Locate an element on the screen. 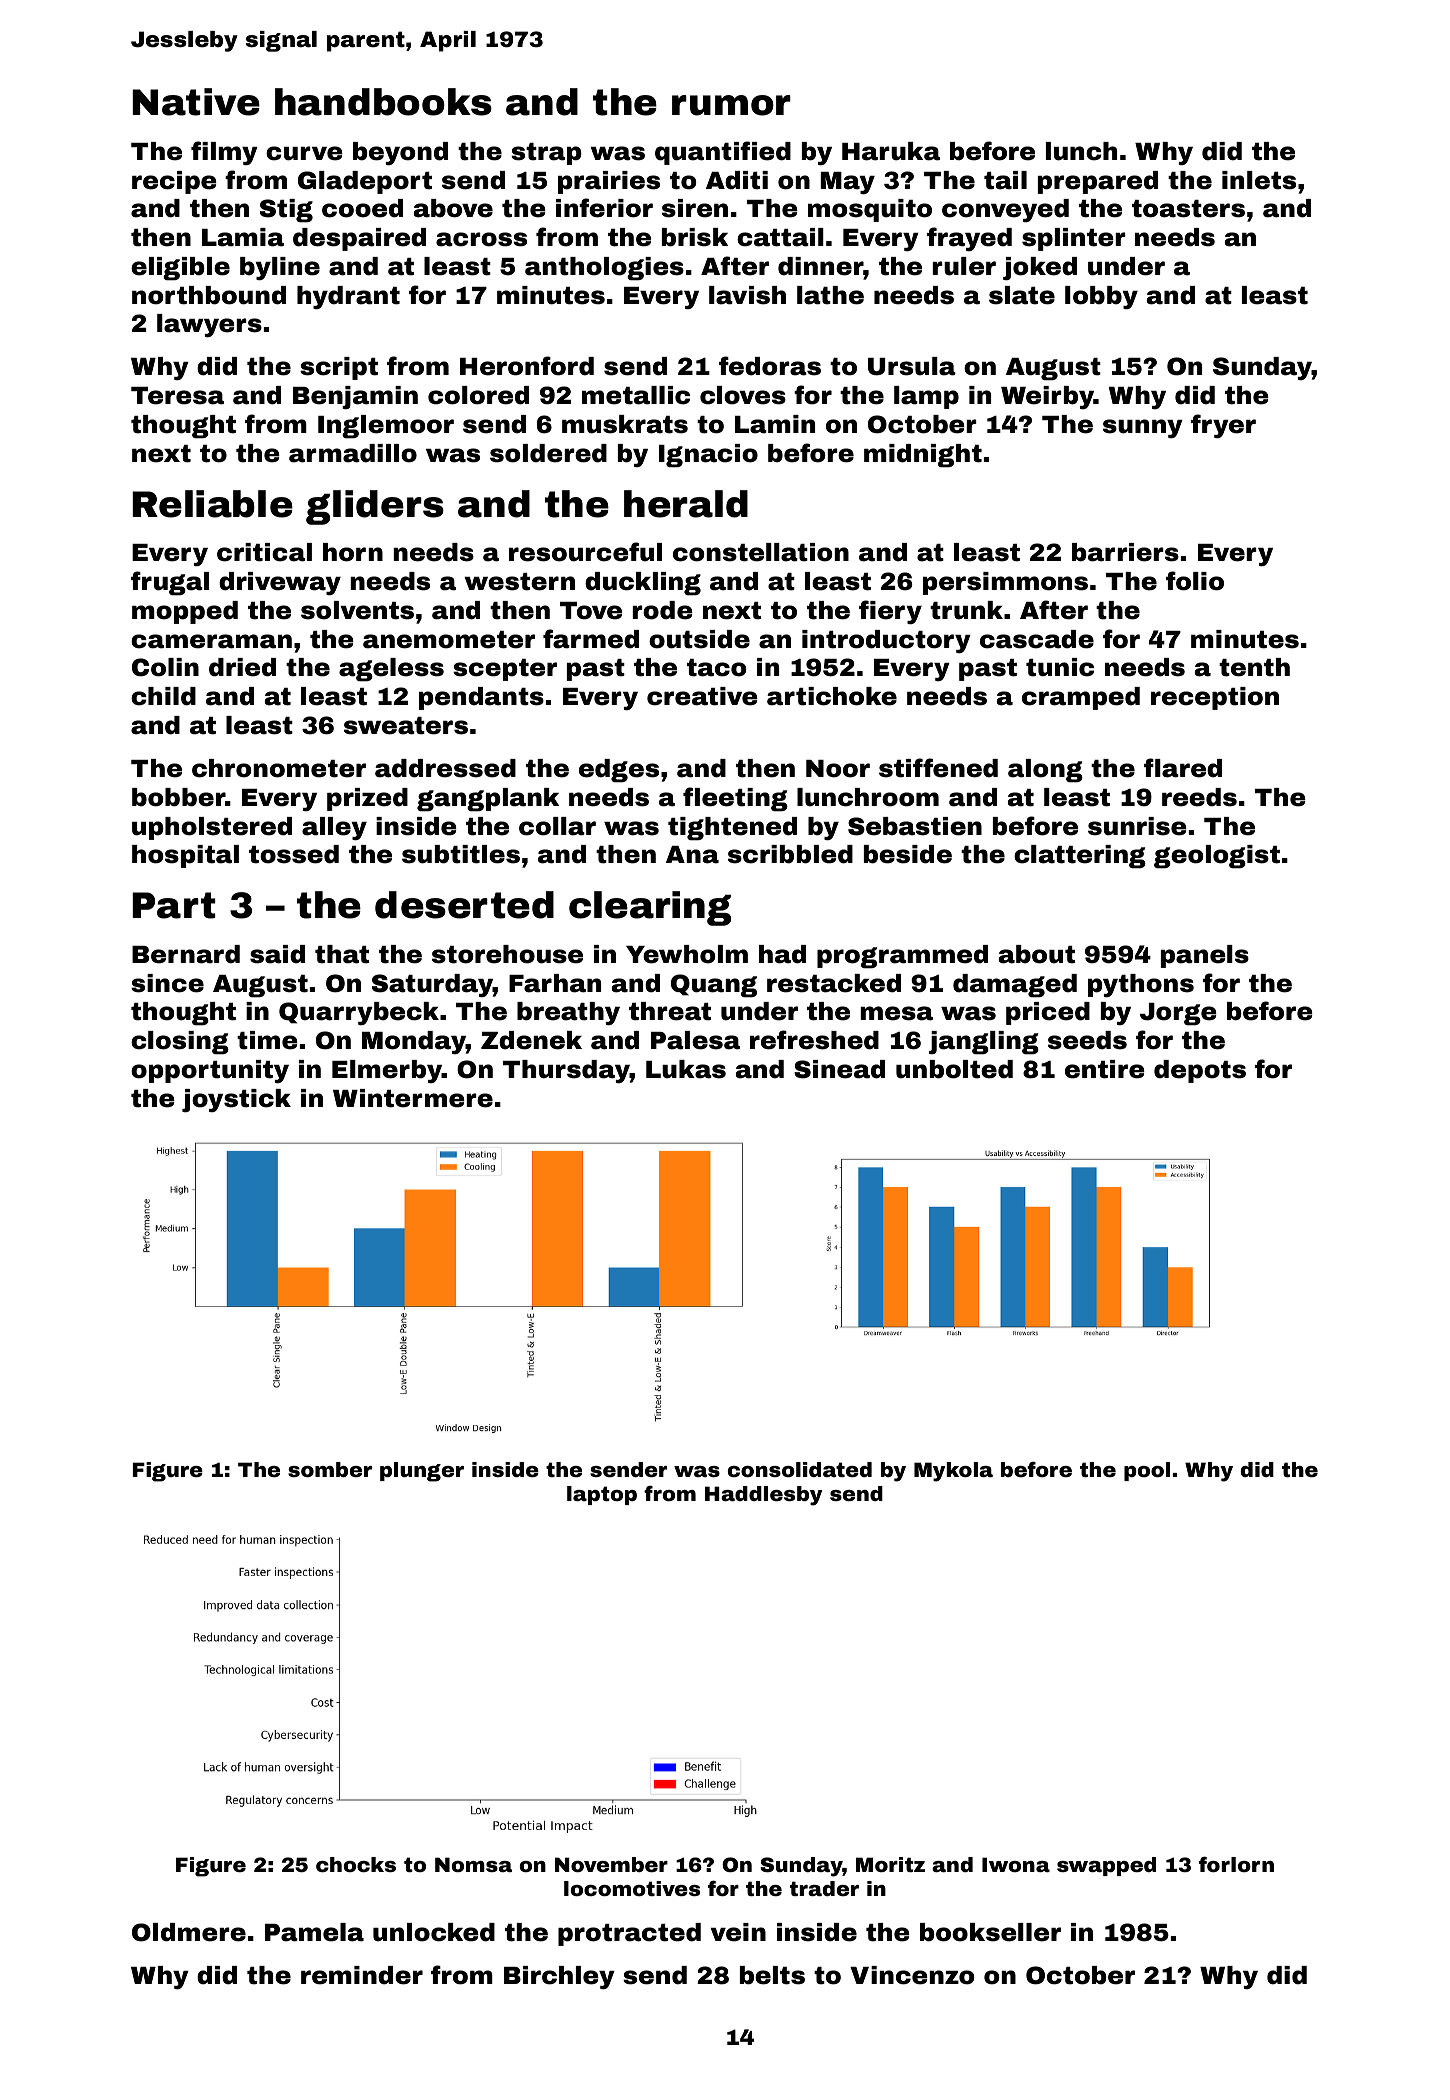  Teresa is located at coordinates (177, 396).
